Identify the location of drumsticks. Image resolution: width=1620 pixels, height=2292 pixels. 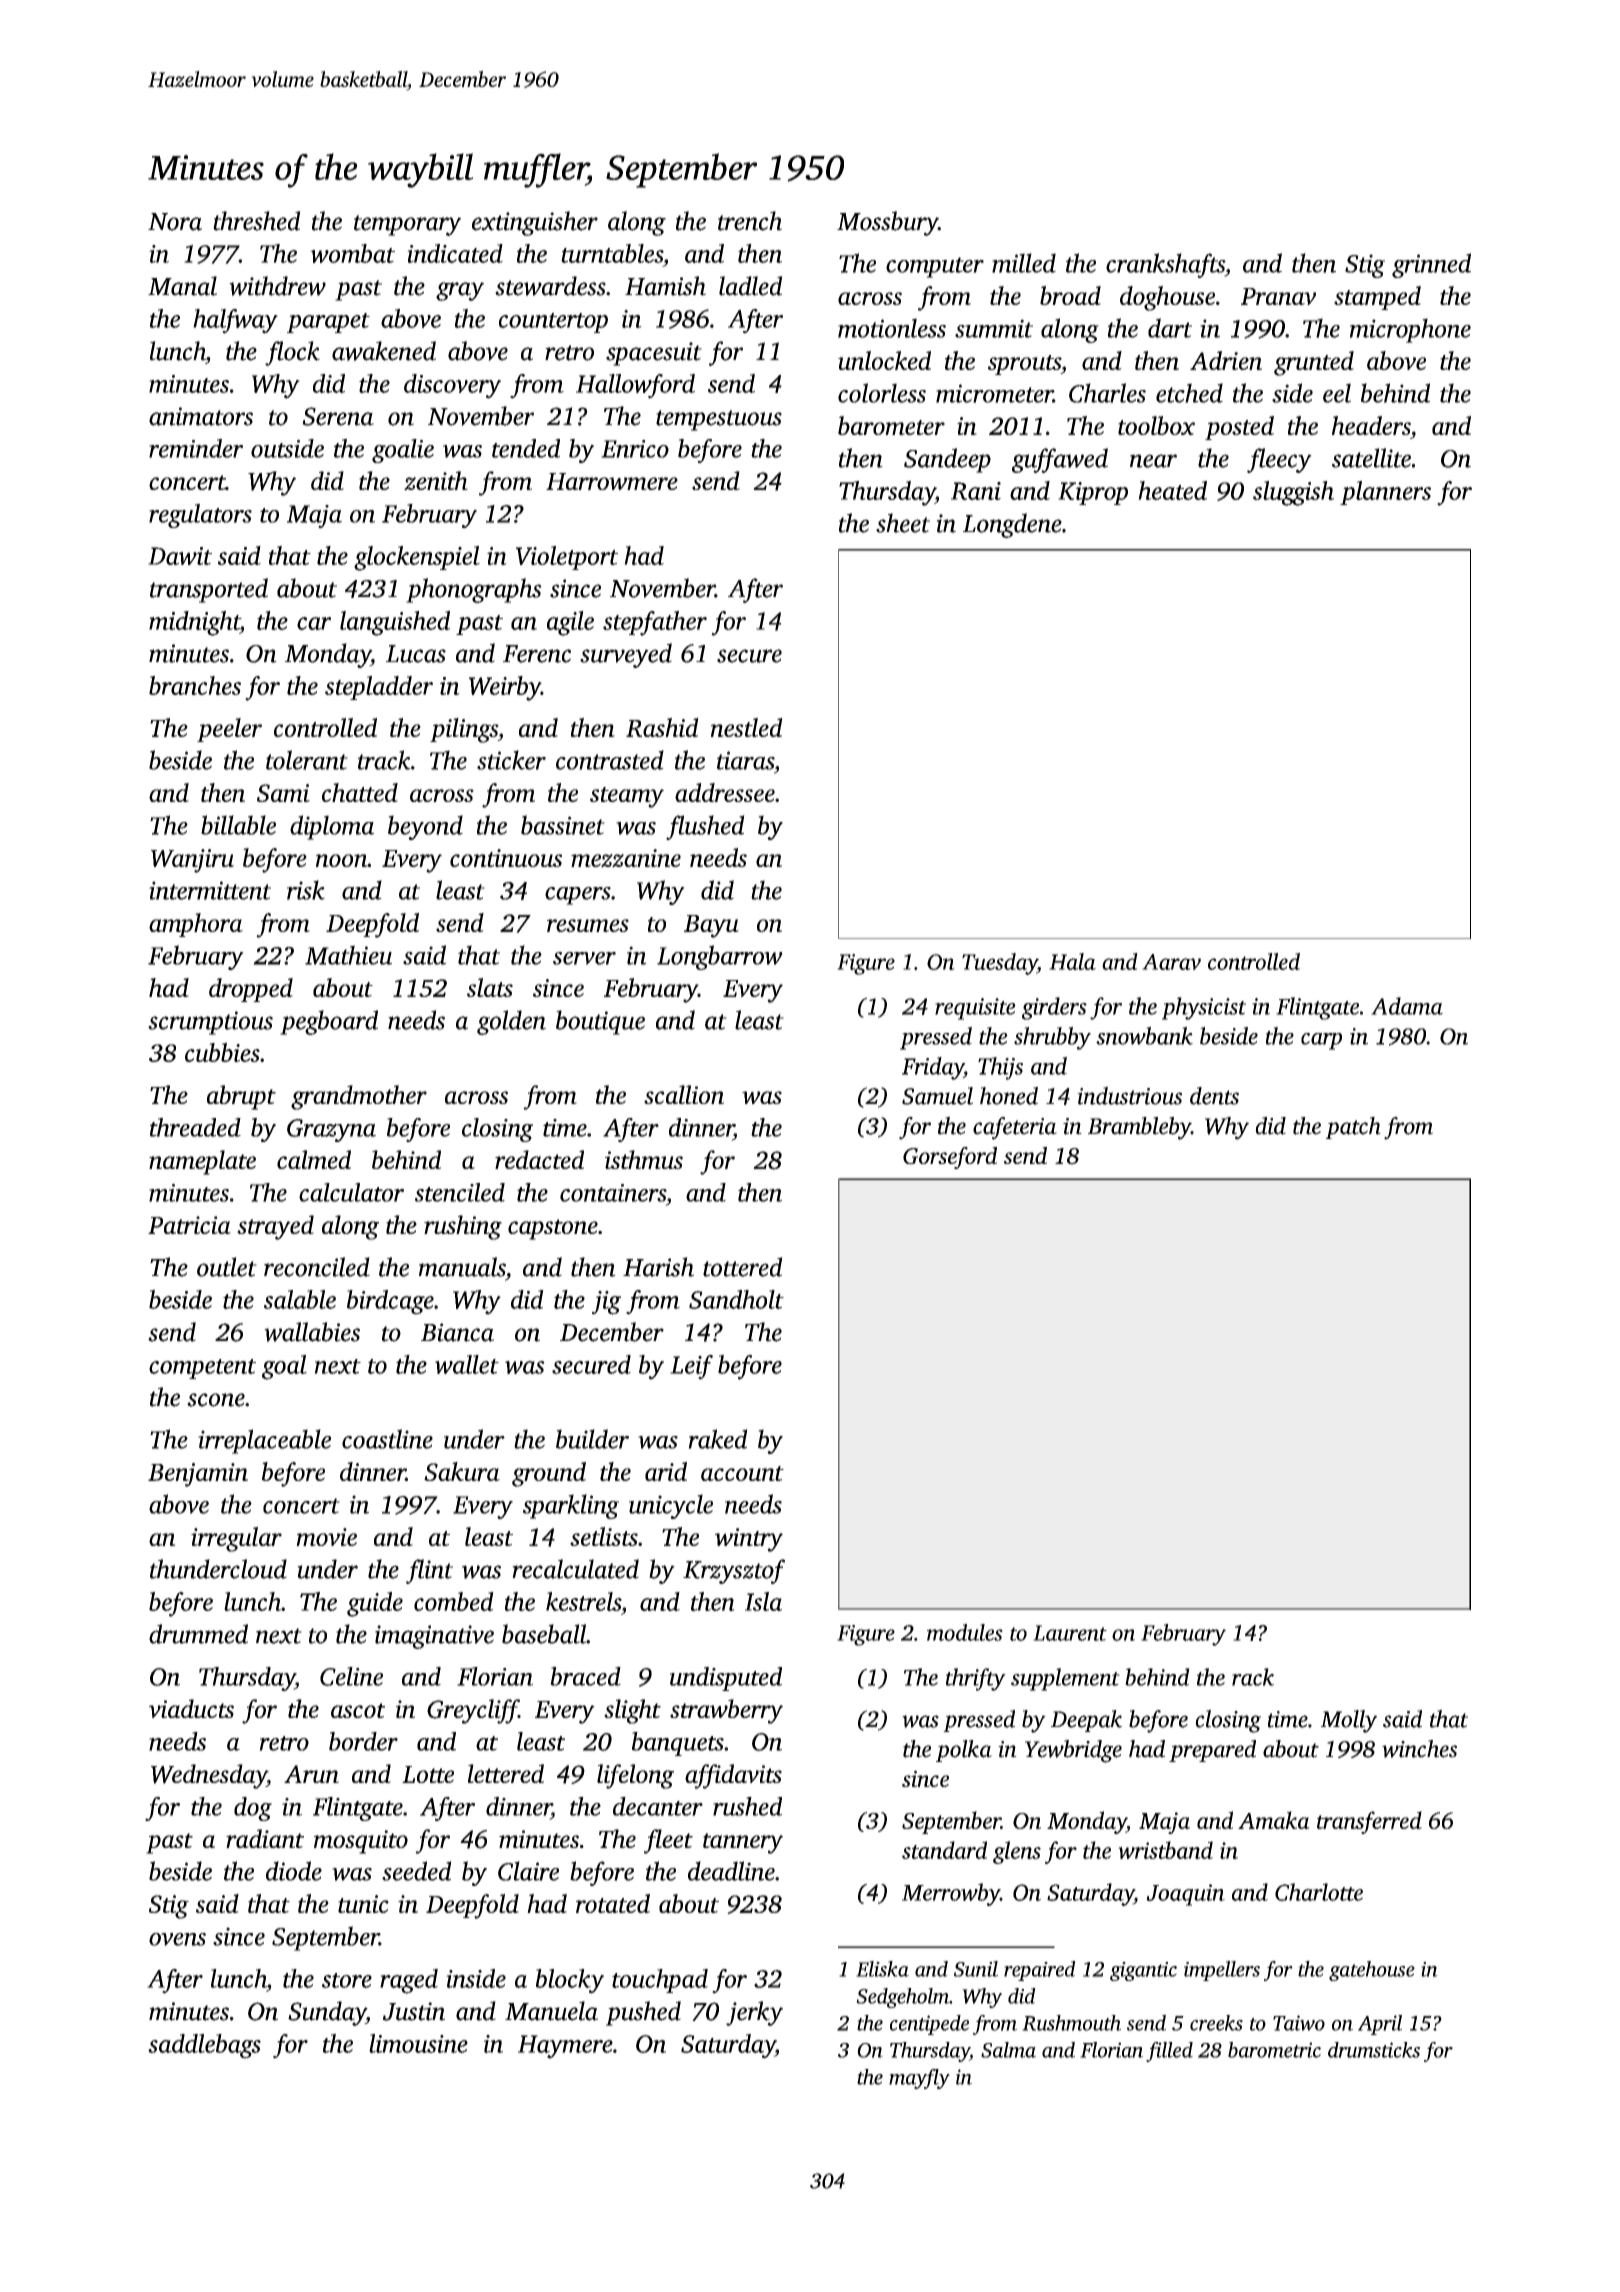
(1374, 2050).
